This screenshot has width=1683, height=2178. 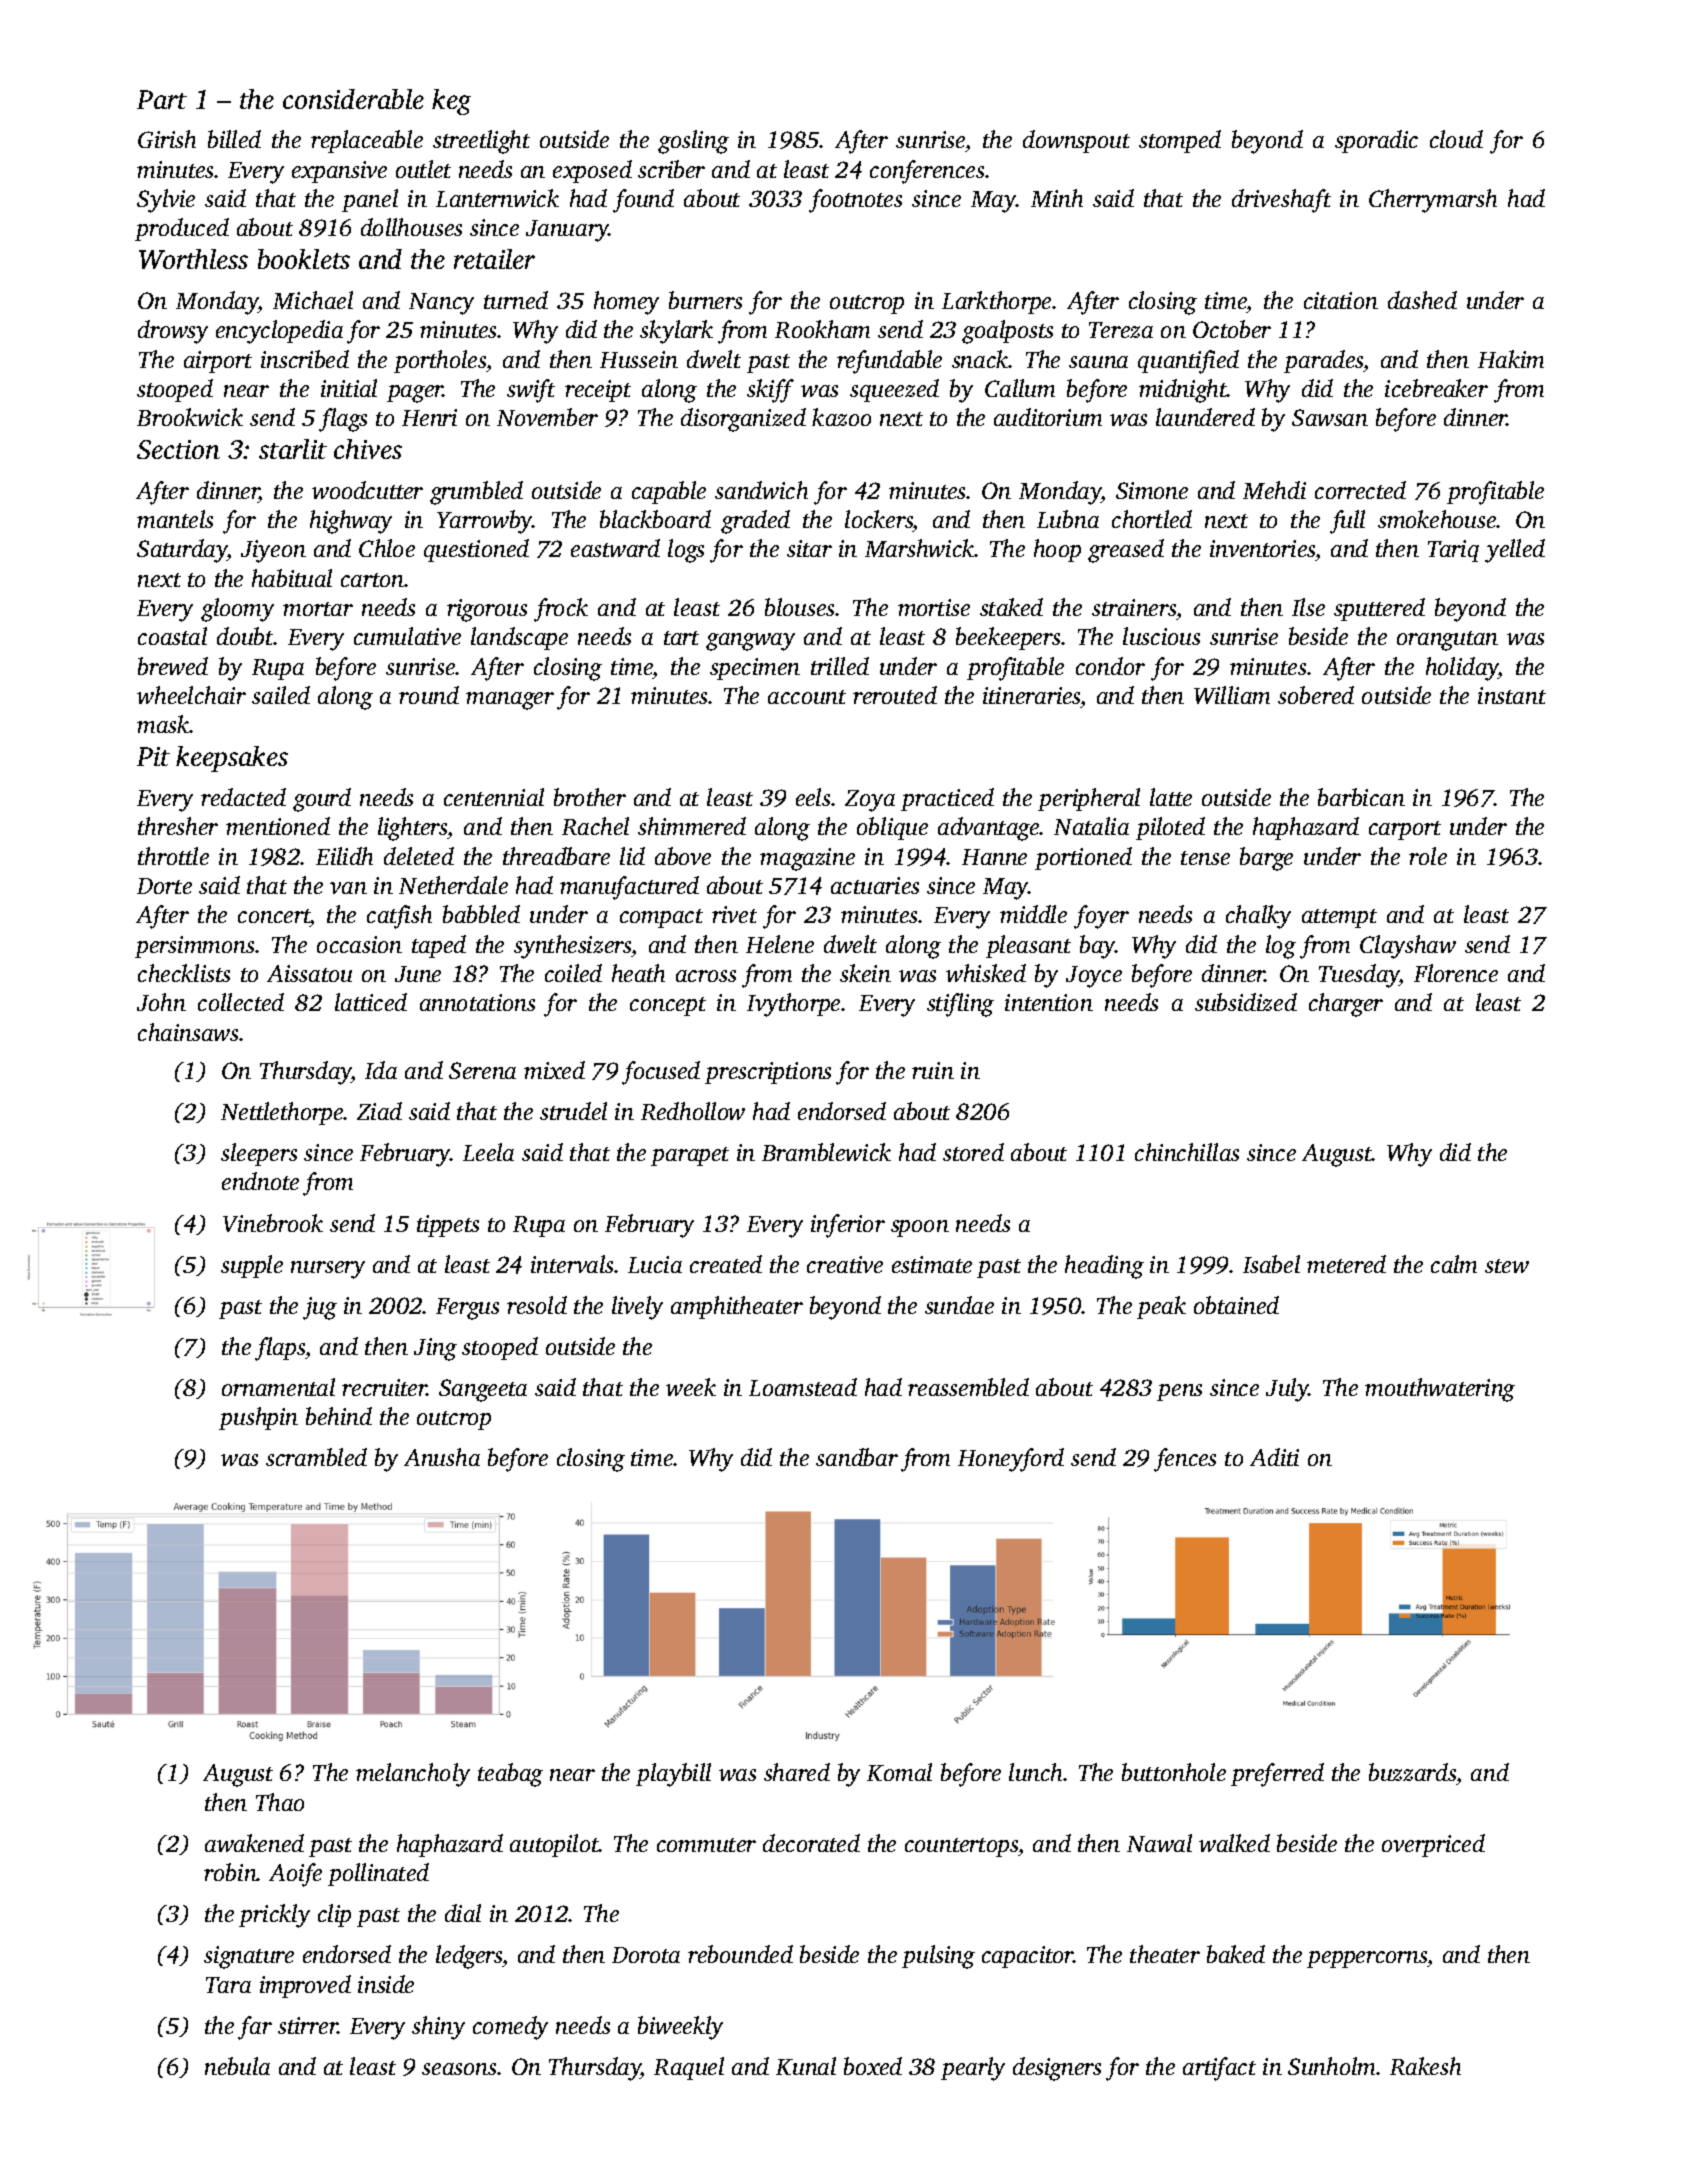 I want to click on mouthwatering, so click(x=1440, y=1390).
